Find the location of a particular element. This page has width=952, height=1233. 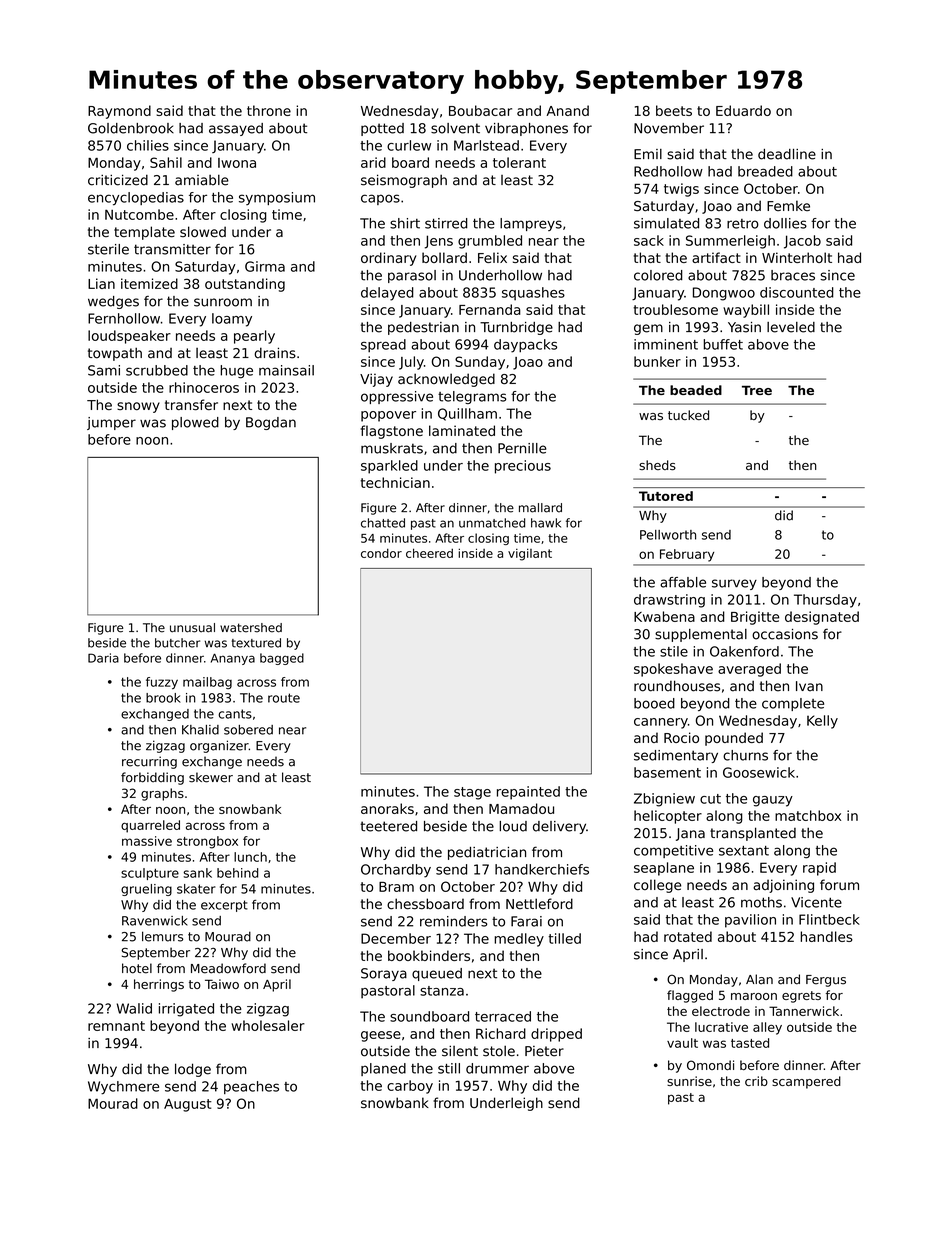

Flintbeck is located at coordinates (829, 919).
